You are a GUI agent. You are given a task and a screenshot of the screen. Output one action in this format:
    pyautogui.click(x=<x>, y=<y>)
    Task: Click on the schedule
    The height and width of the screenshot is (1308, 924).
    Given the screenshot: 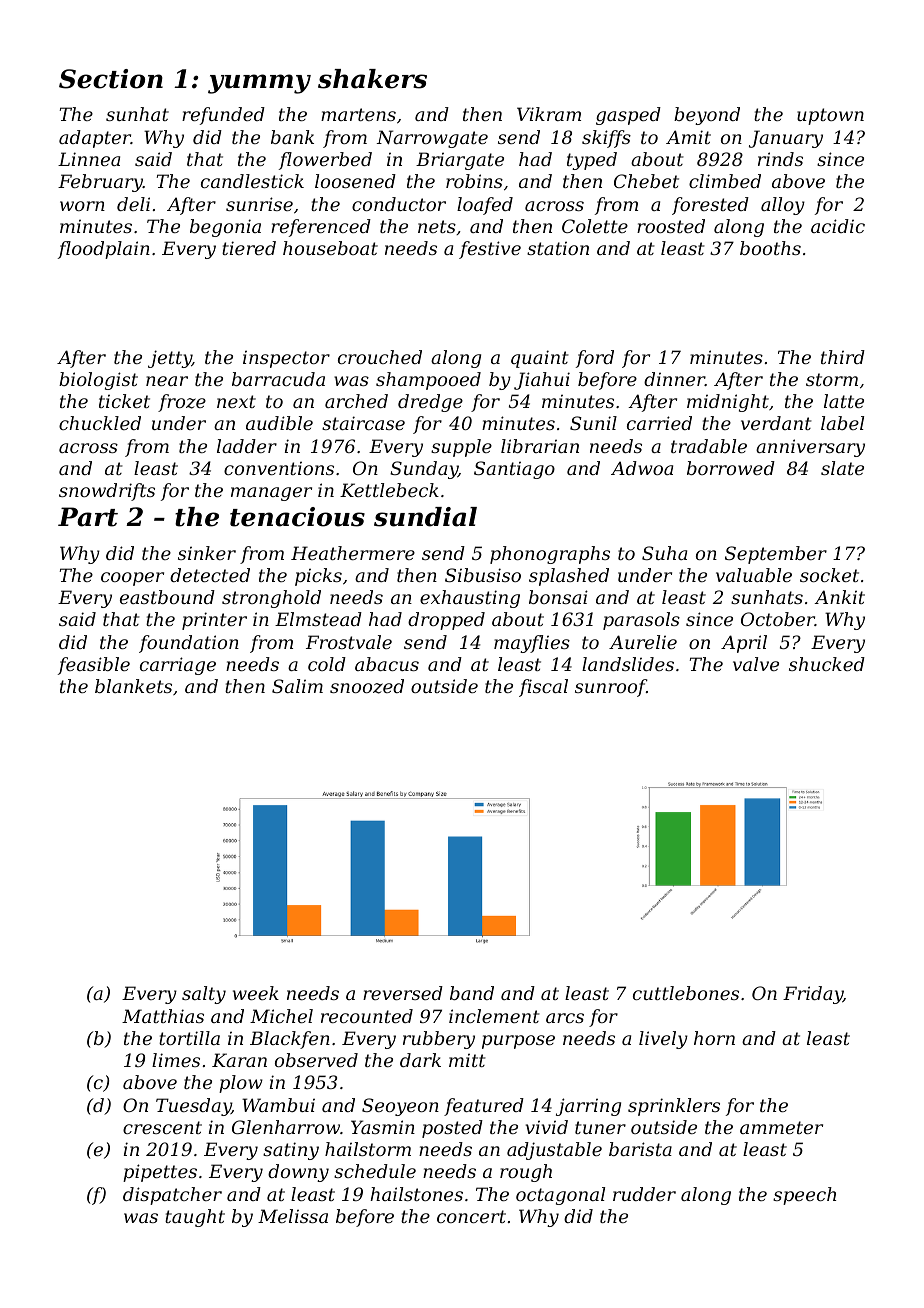 What is the action you would take?
    pyautogui.click(x=375, y=1171)
